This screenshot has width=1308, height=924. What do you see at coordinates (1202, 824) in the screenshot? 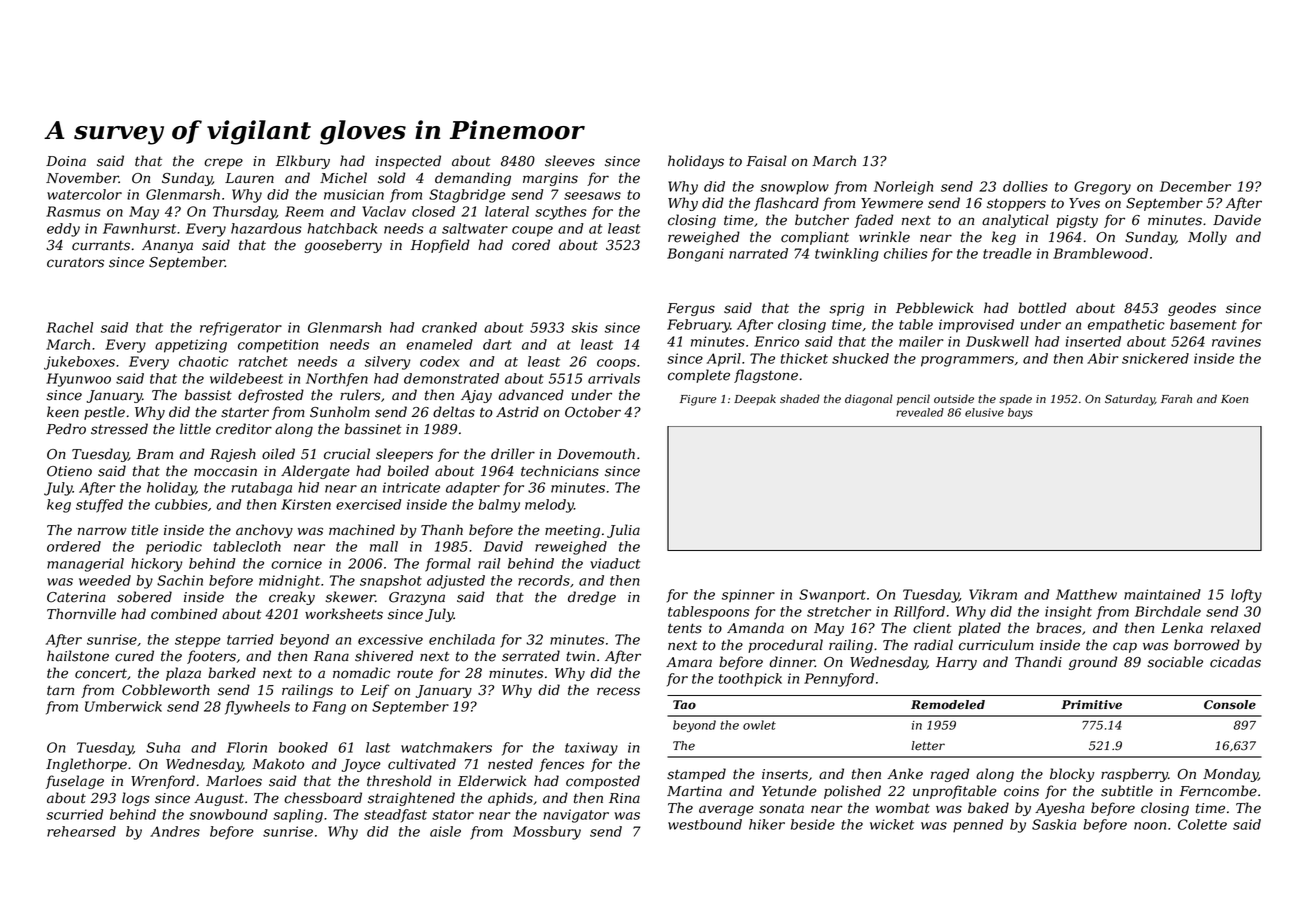
I see `Colette` at bounding box center [1202, 824].
